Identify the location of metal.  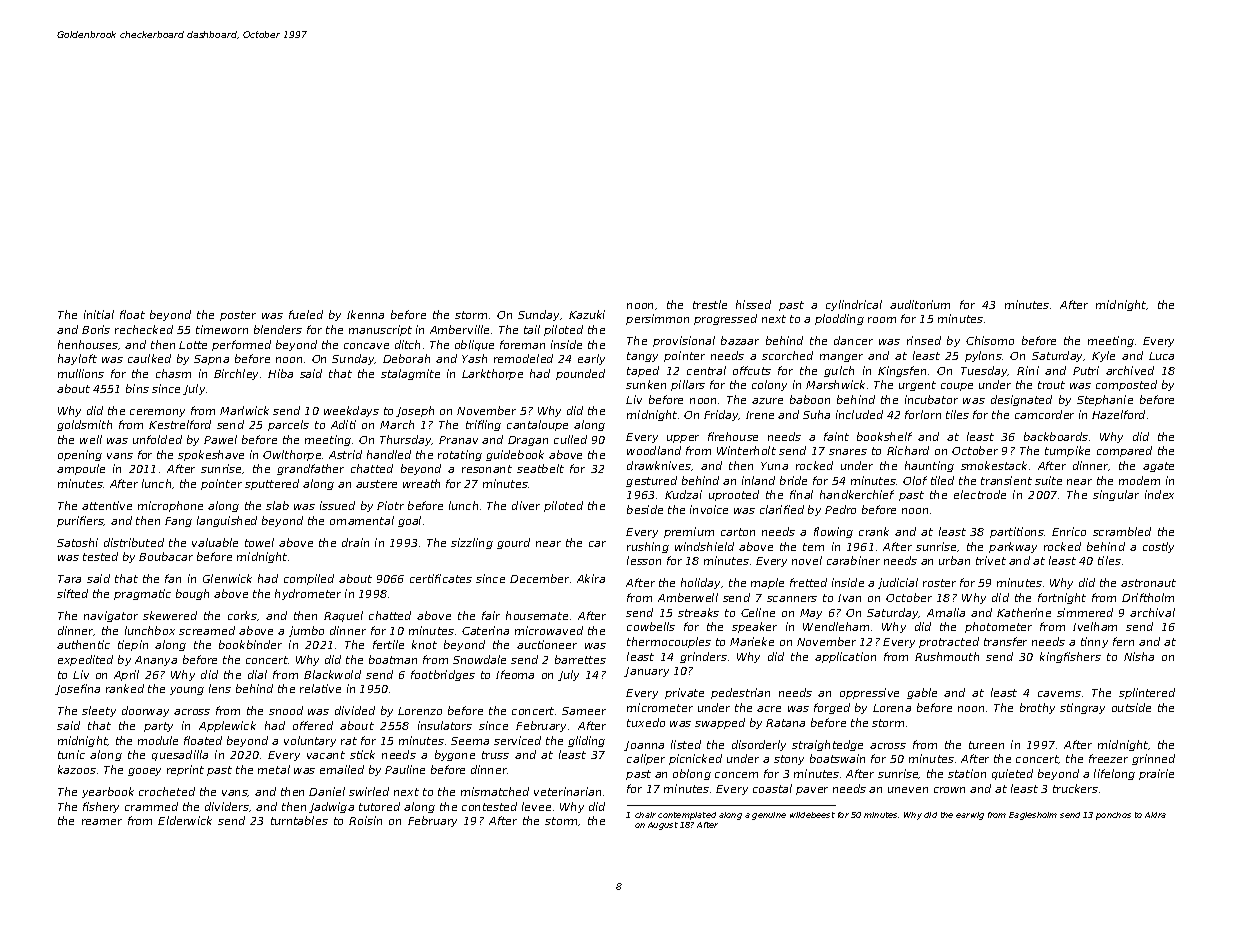
(274, 769).
